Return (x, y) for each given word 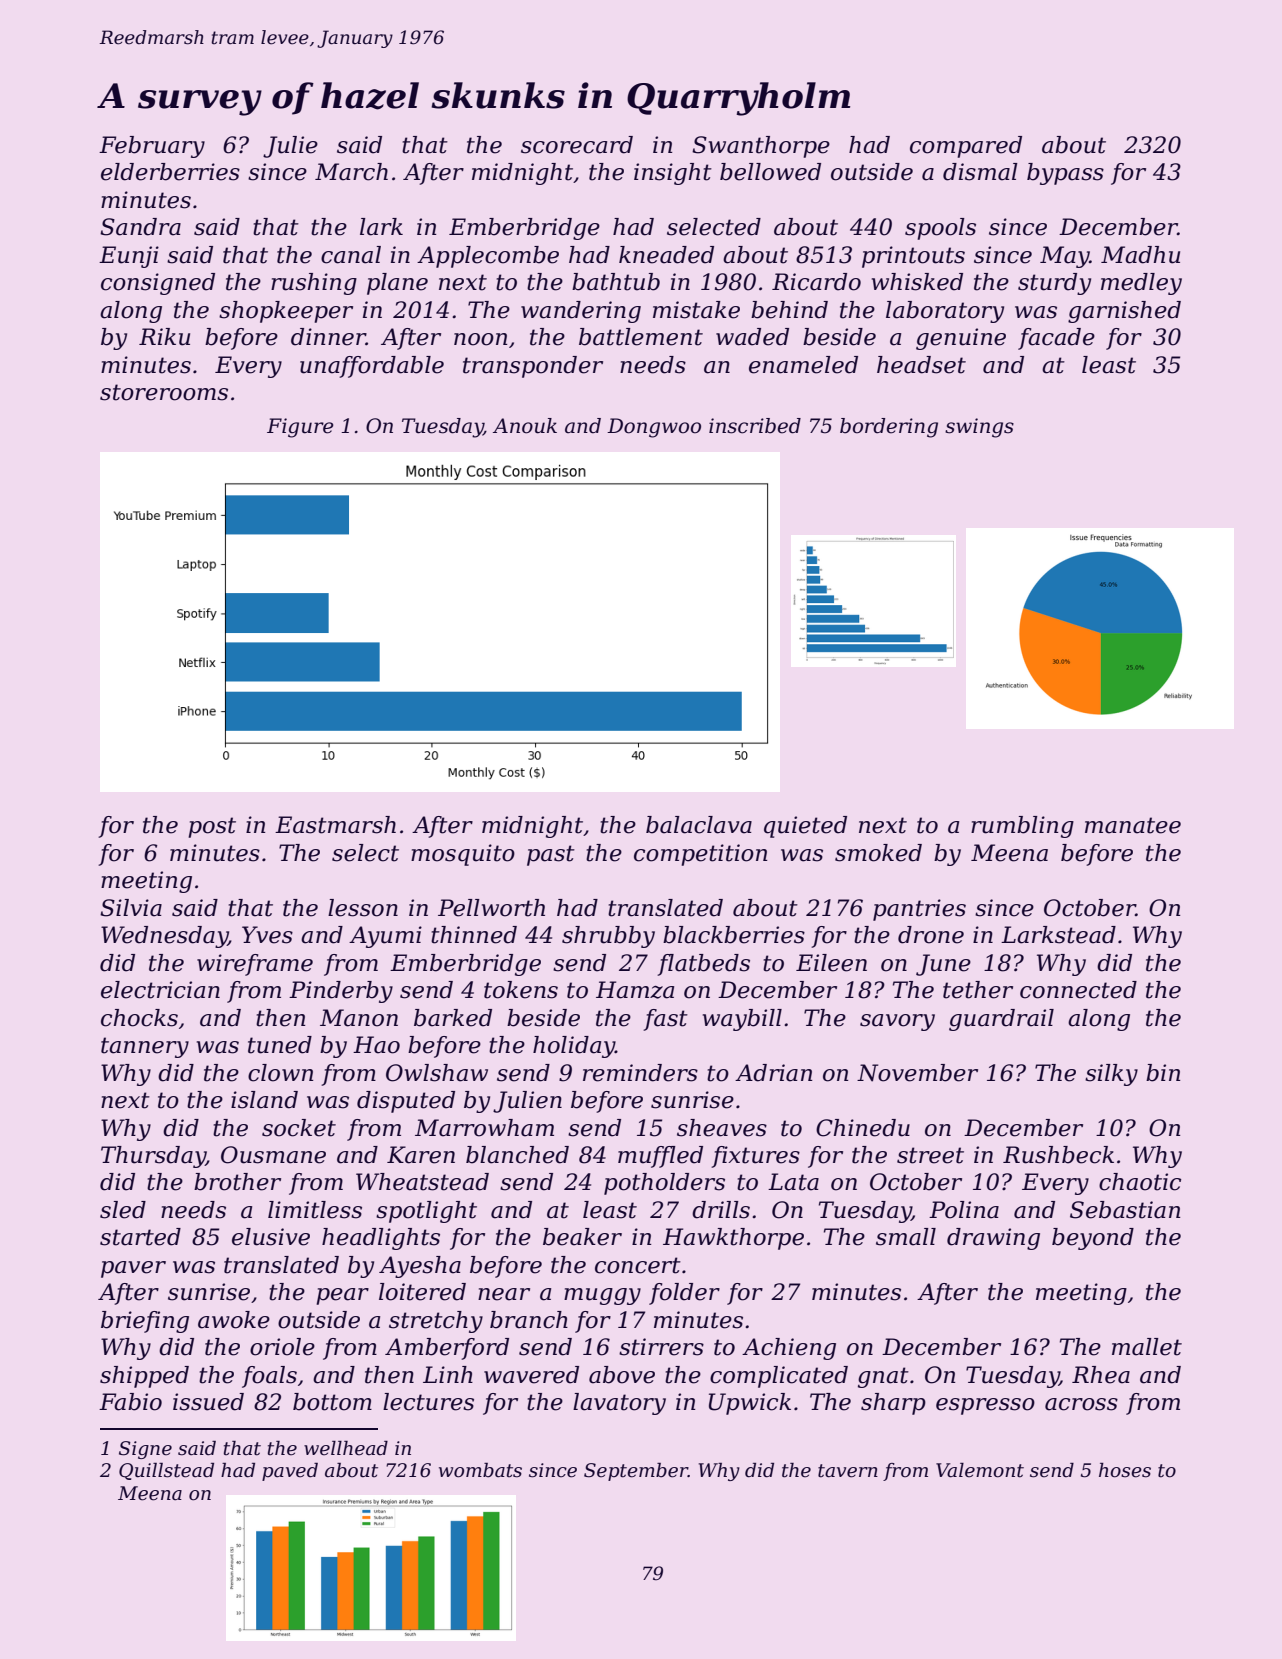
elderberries (170, 172)
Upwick (750, 1404)
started (140, 1237)
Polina (964, 1210)
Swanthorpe (761, 147)
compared (966, 147)
